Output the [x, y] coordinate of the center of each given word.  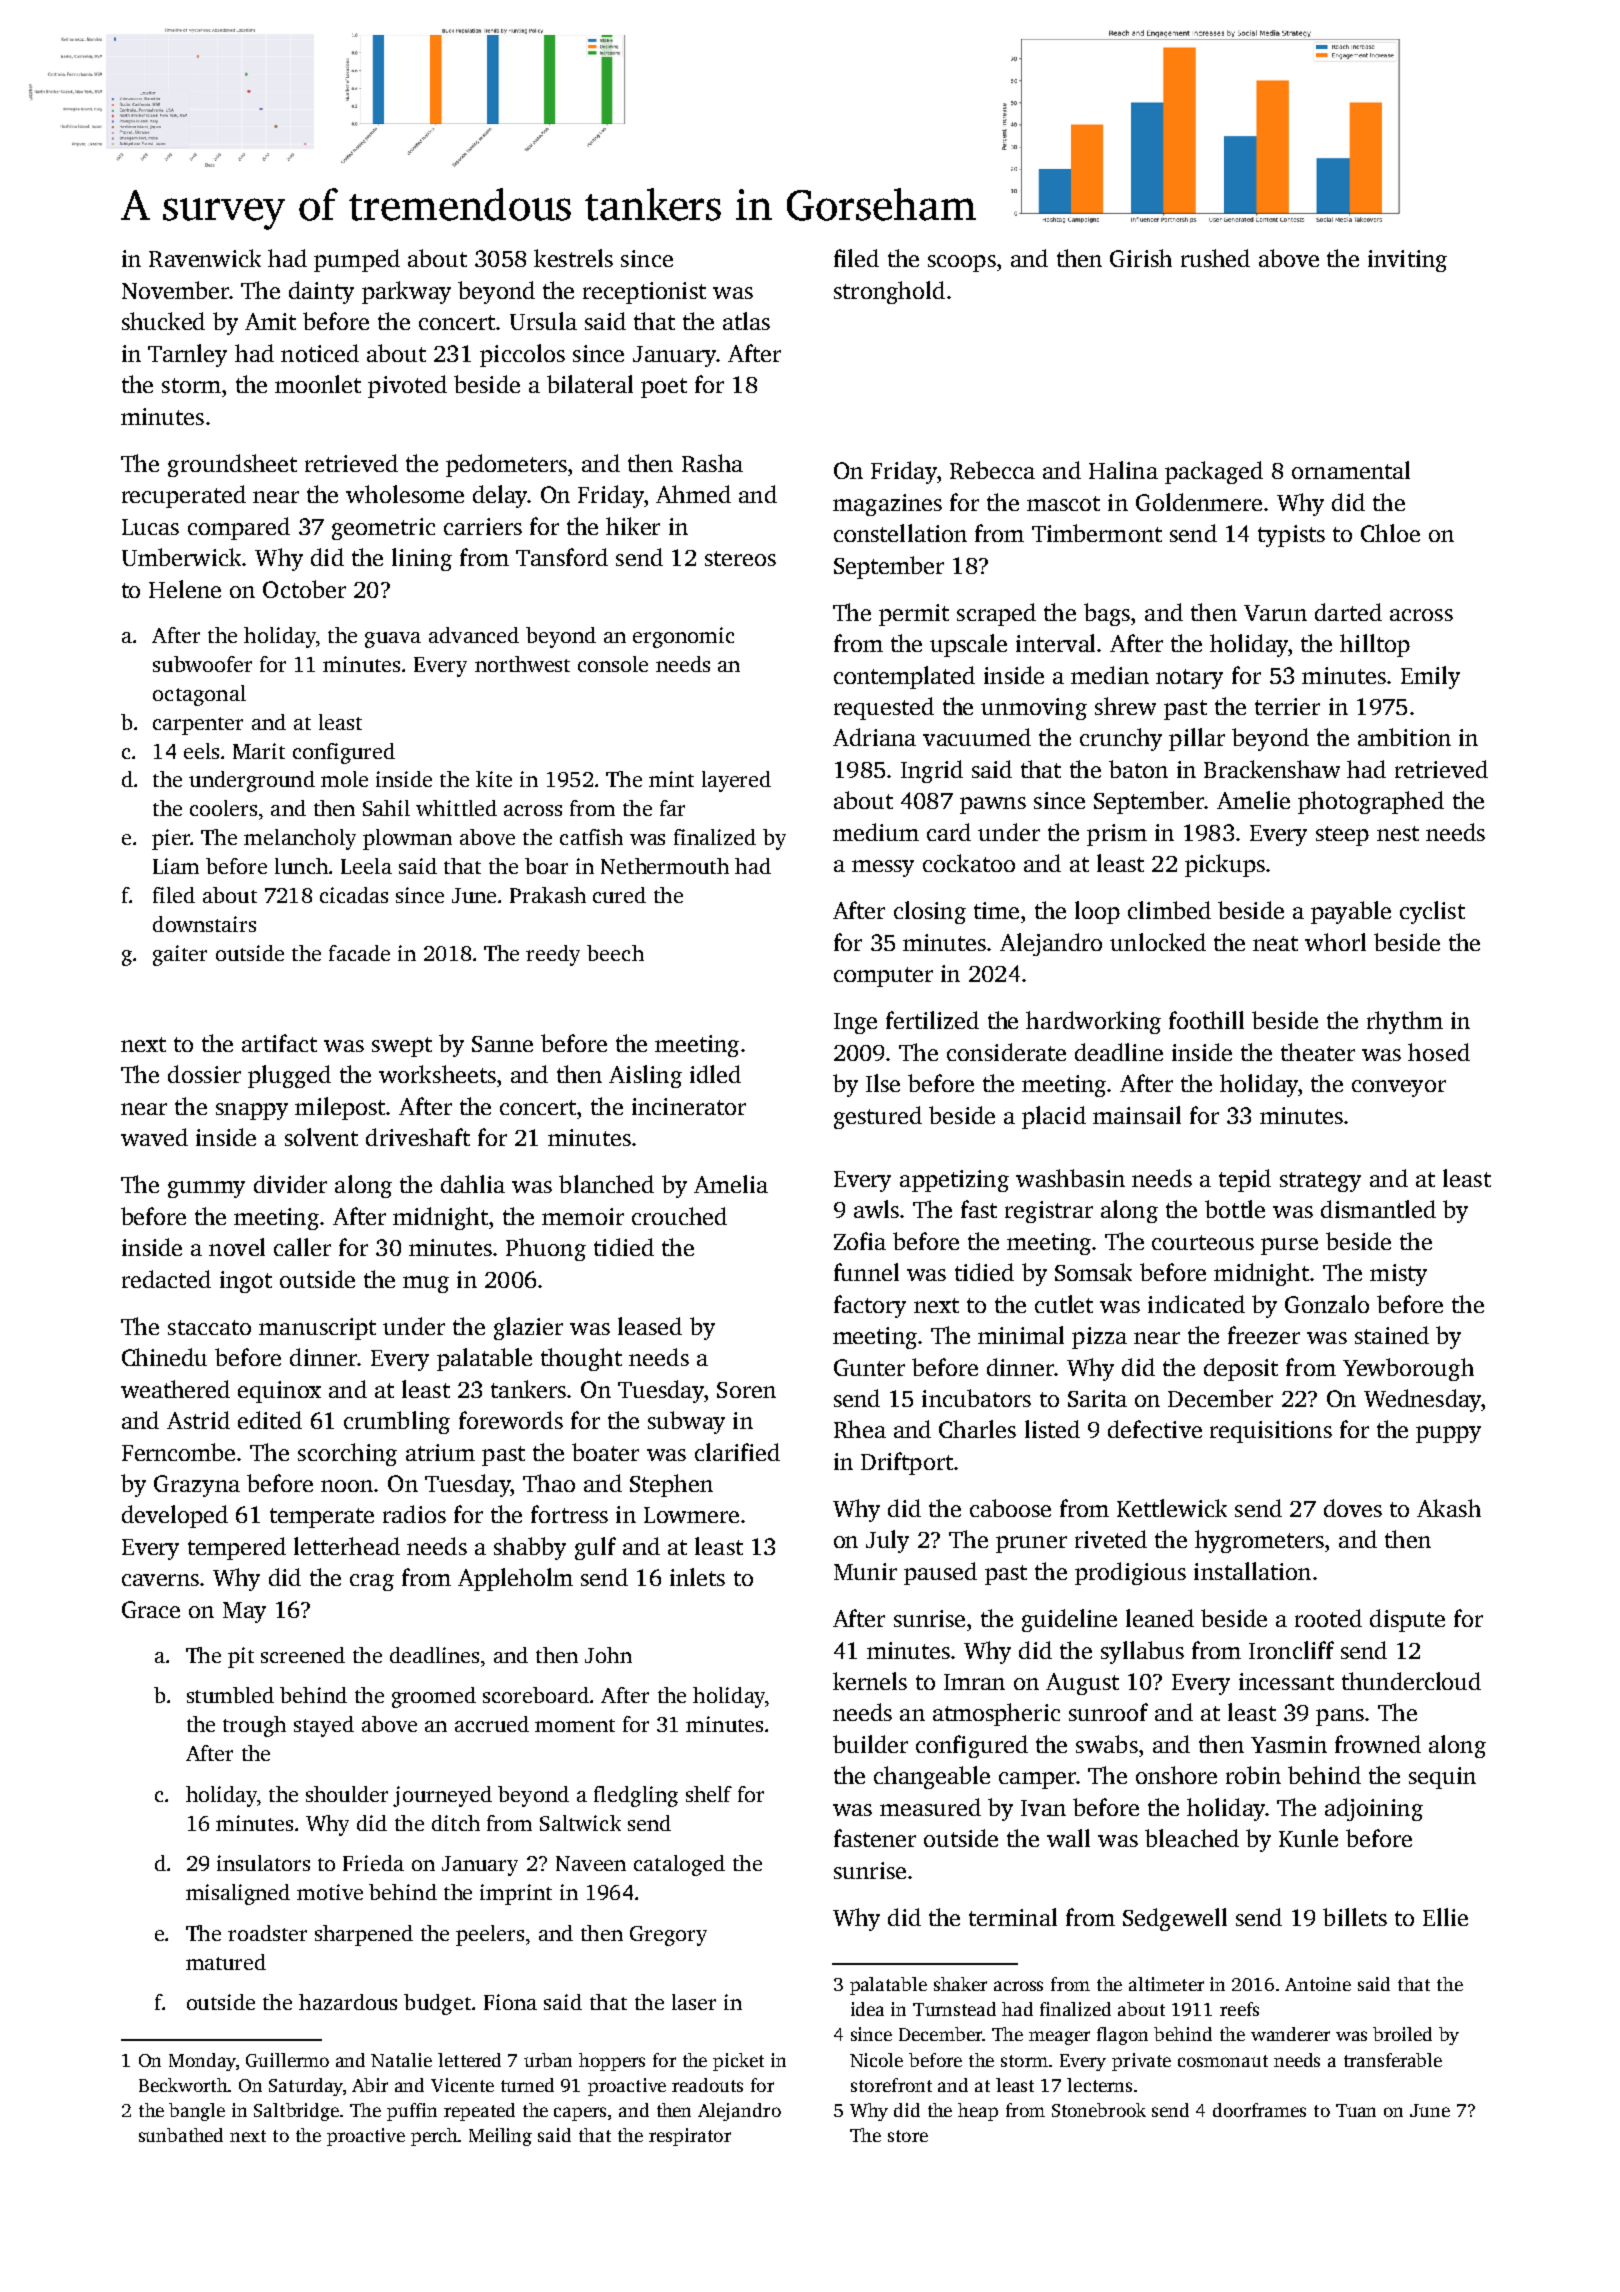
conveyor [1399, 1088]
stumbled [230, 1695]
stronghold [889, 292]
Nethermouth [665, 866]
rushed [1215, 258]
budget [437, 2004]
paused [940, 1573]
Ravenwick [205, 258]
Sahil [386, 808]
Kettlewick [1172, 1508]
